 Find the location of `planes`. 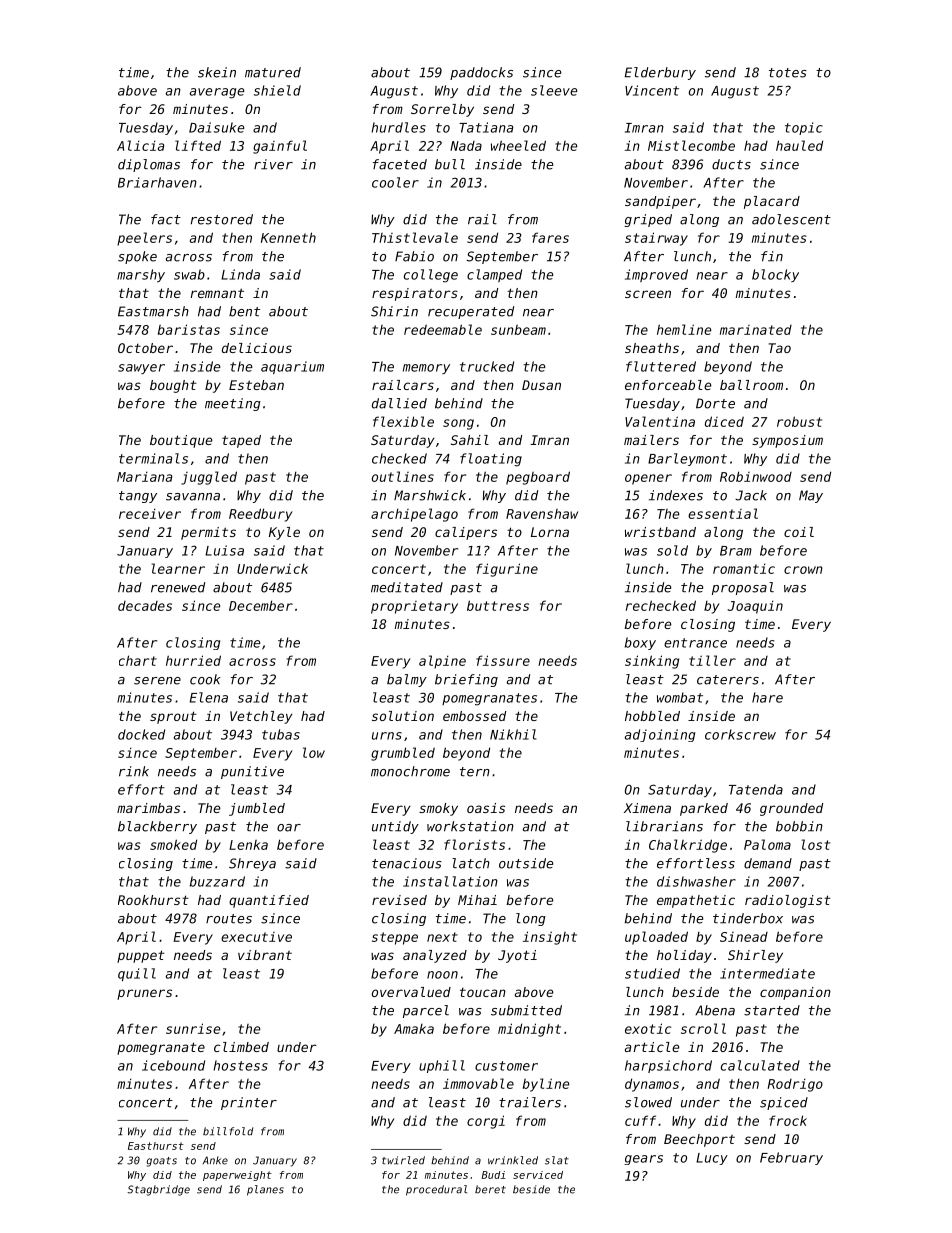

planes is located at coordinates (265, 1190).
